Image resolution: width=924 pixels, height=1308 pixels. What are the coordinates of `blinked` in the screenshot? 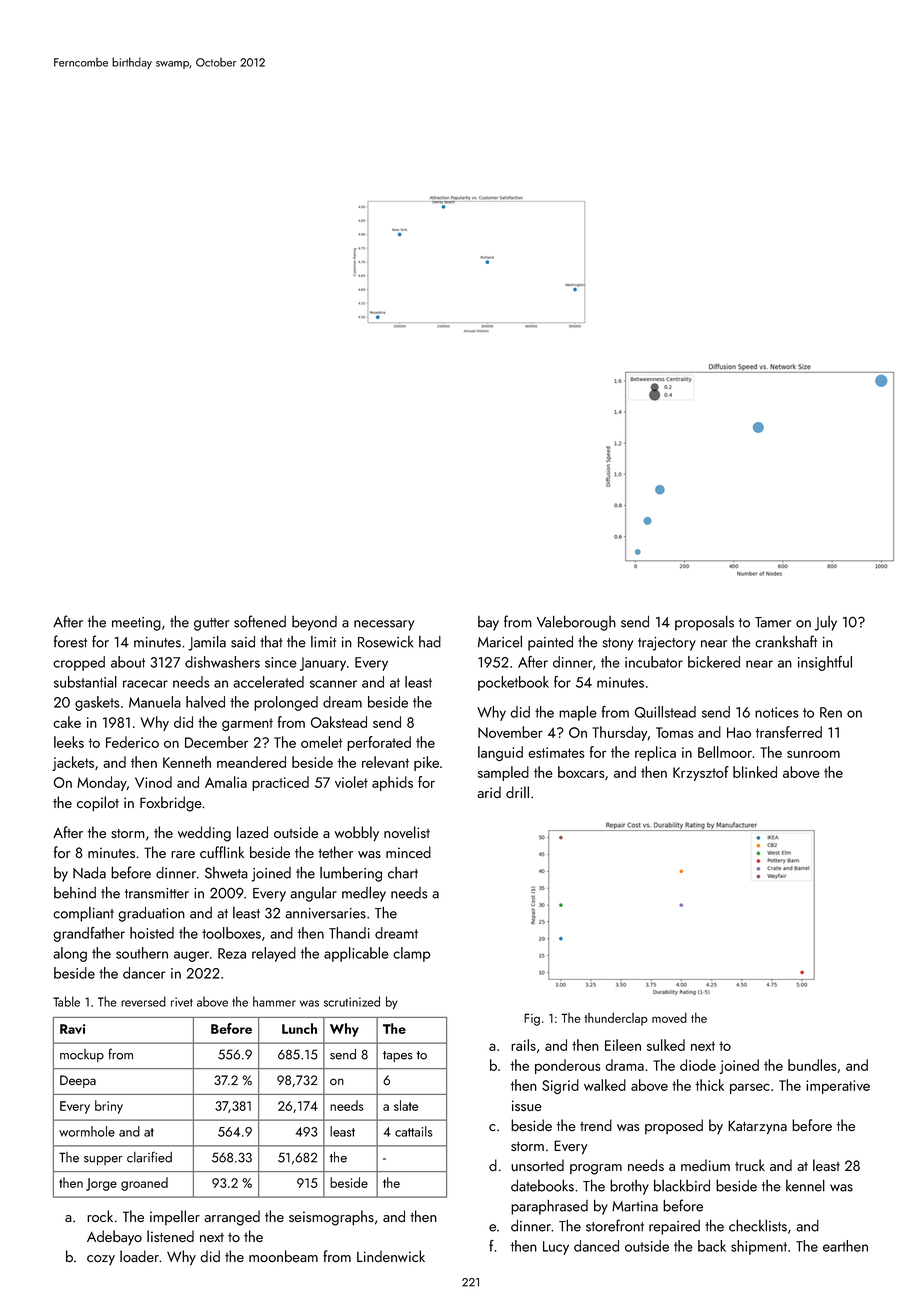 It's located at (755, 772).
